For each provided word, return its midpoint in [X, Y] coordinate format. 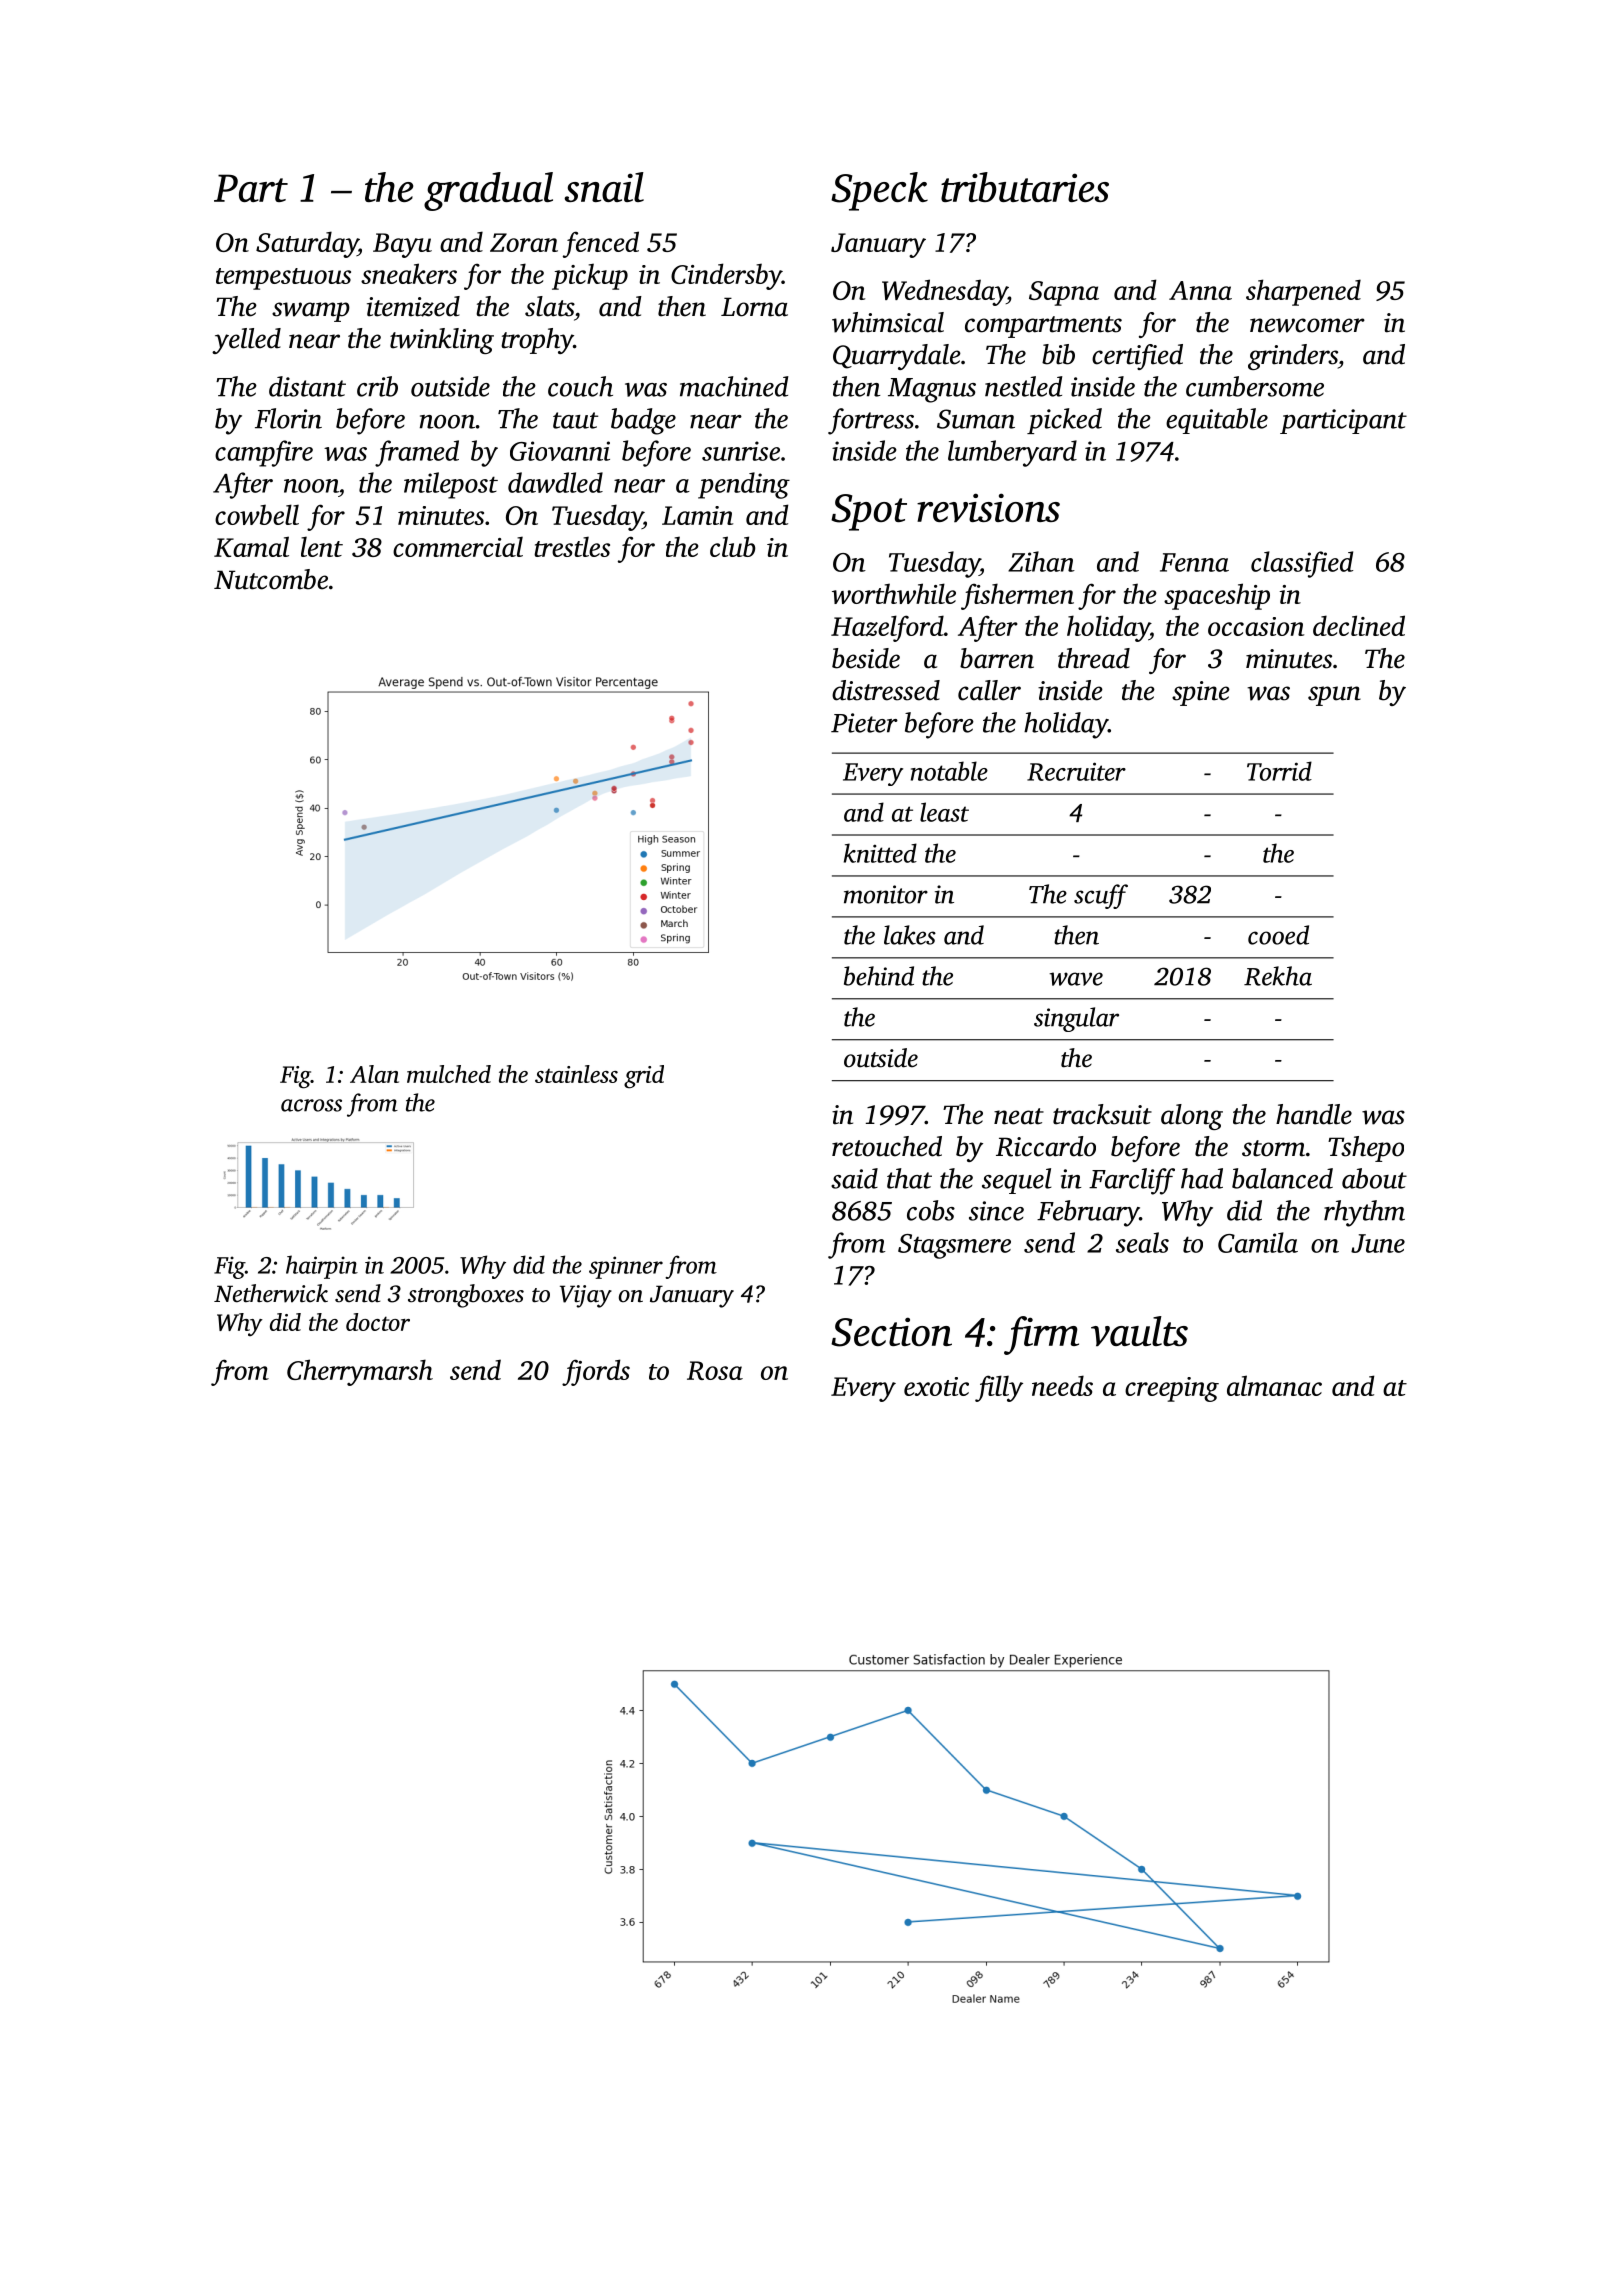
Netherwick [271, 1293]
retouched [887, 1146]
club [732, 546]
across [311, 1105]
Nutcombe [271, 579]
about [1374, 1178]
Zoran [524, 242]
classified [1302, 564]
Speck [879, 191]
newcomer [1307, 325]
